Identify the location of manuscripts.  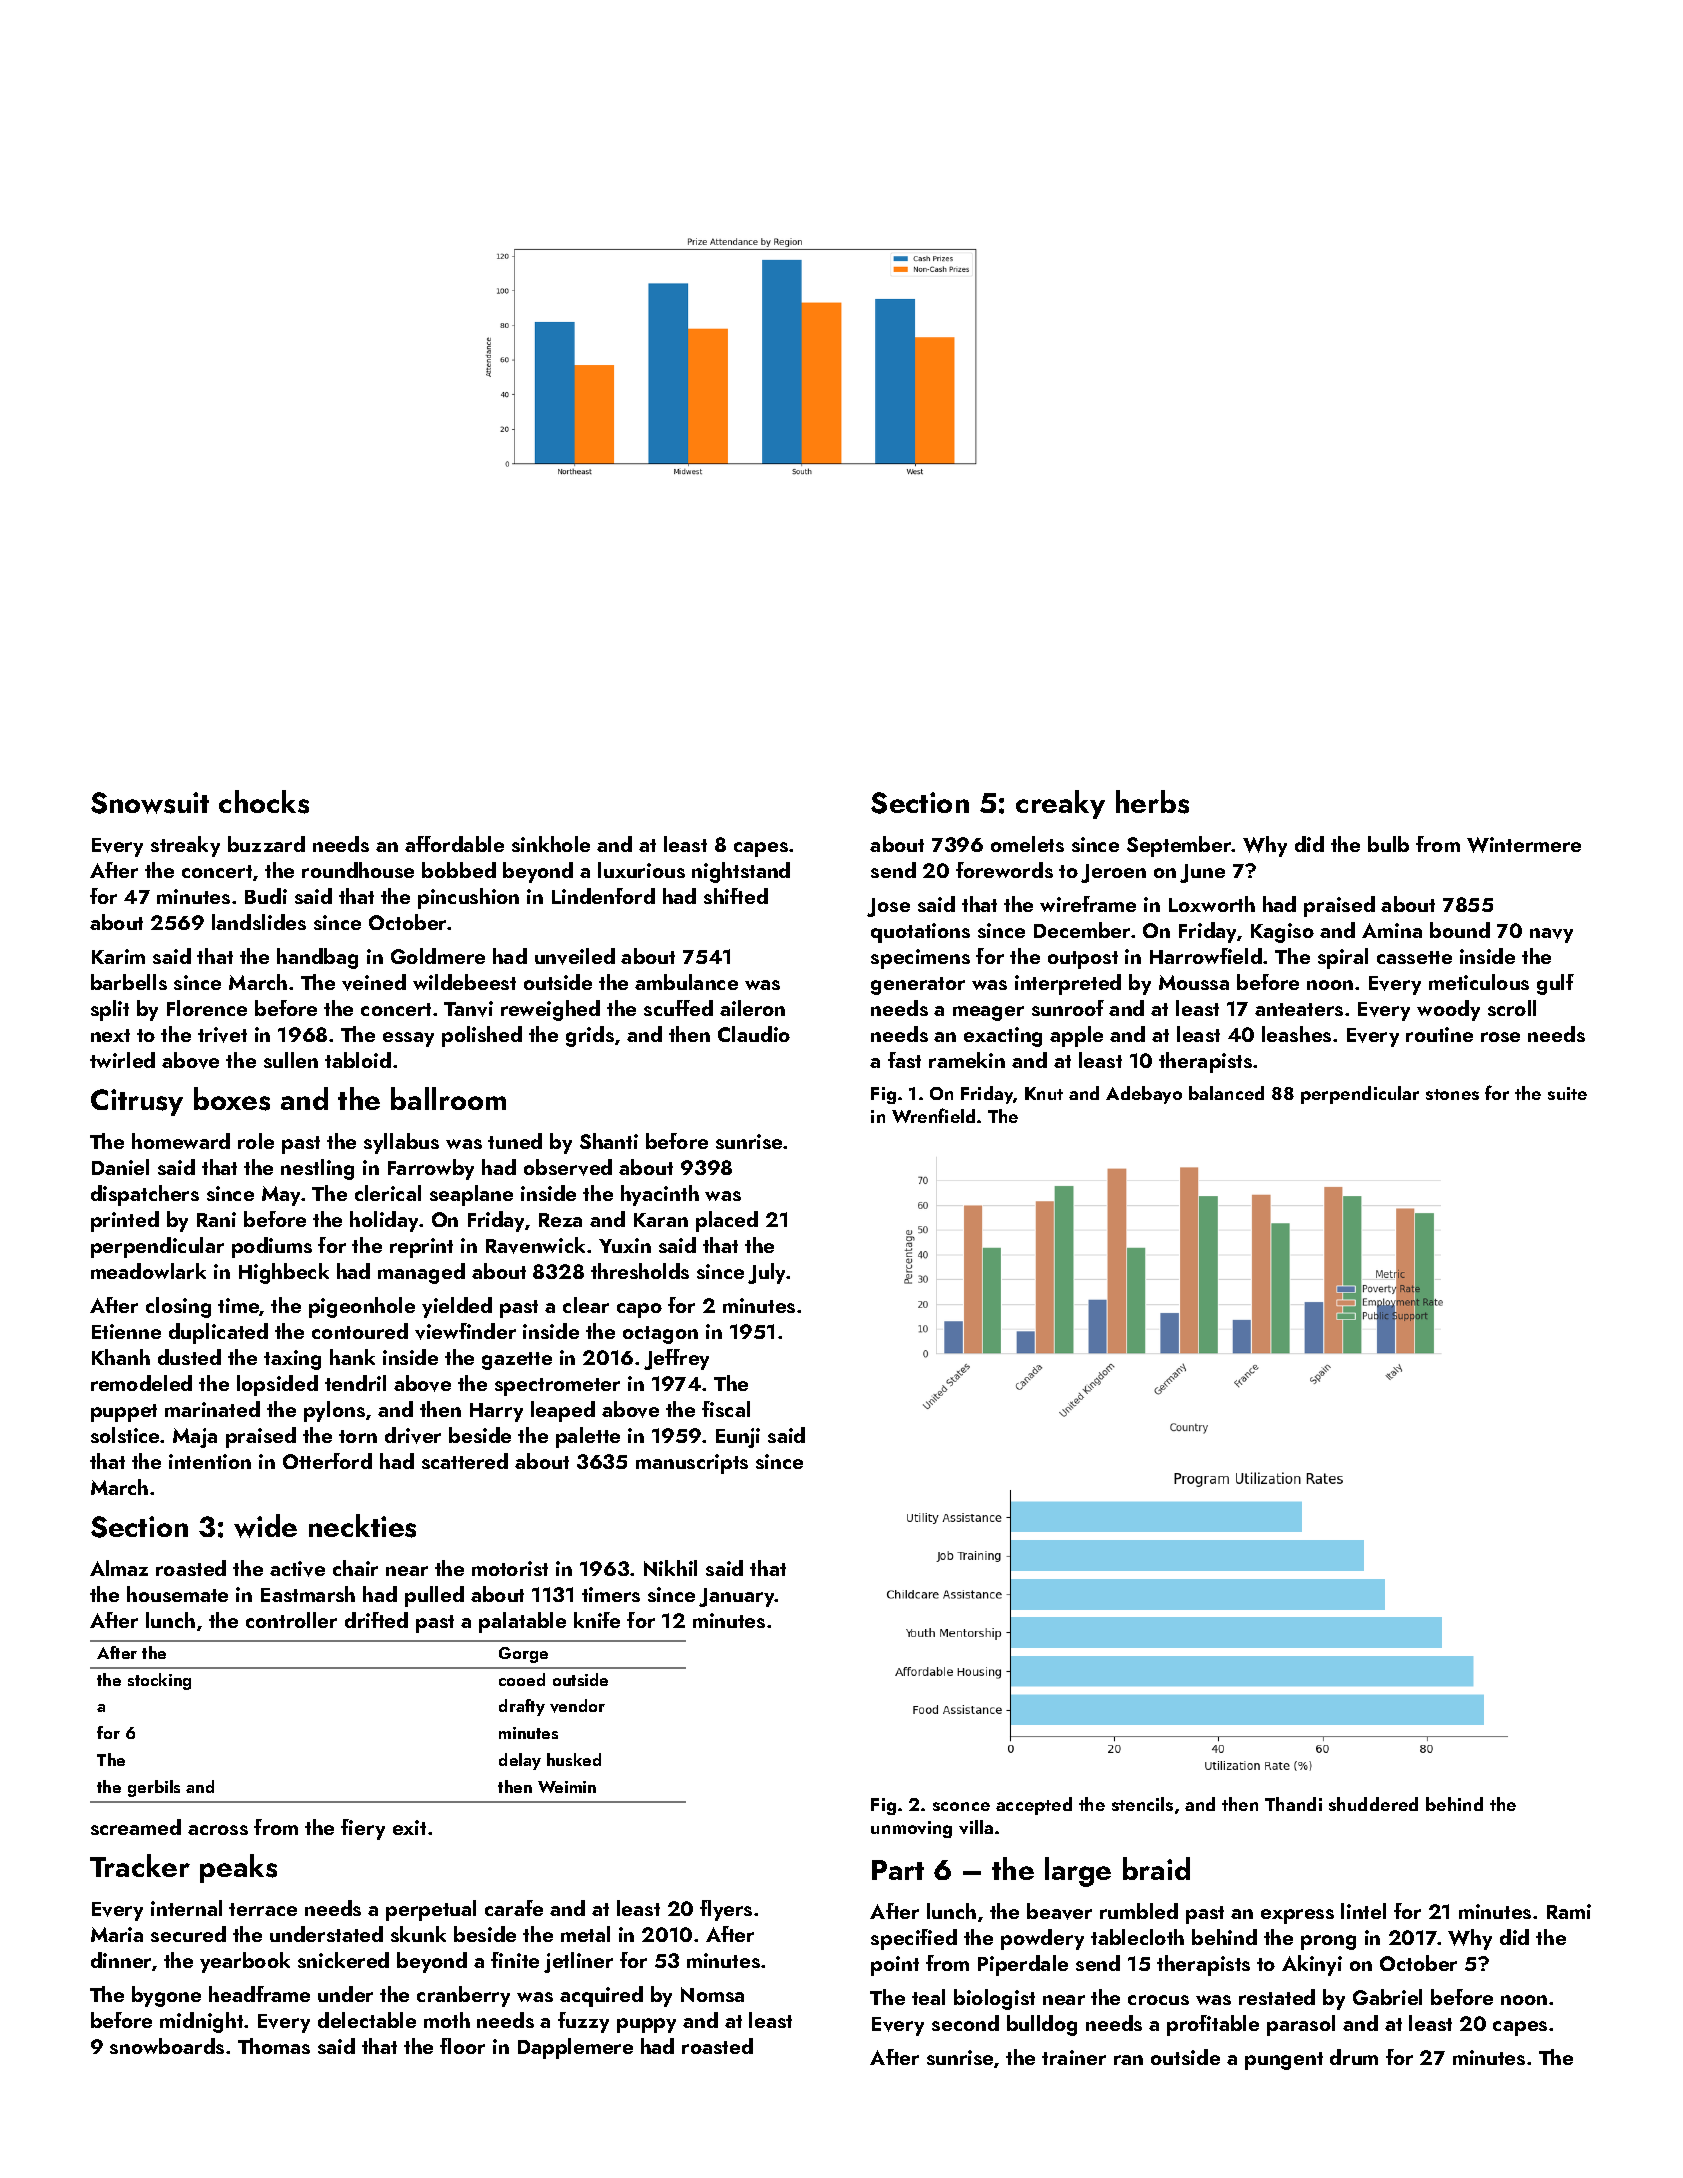
(692, 1464).
